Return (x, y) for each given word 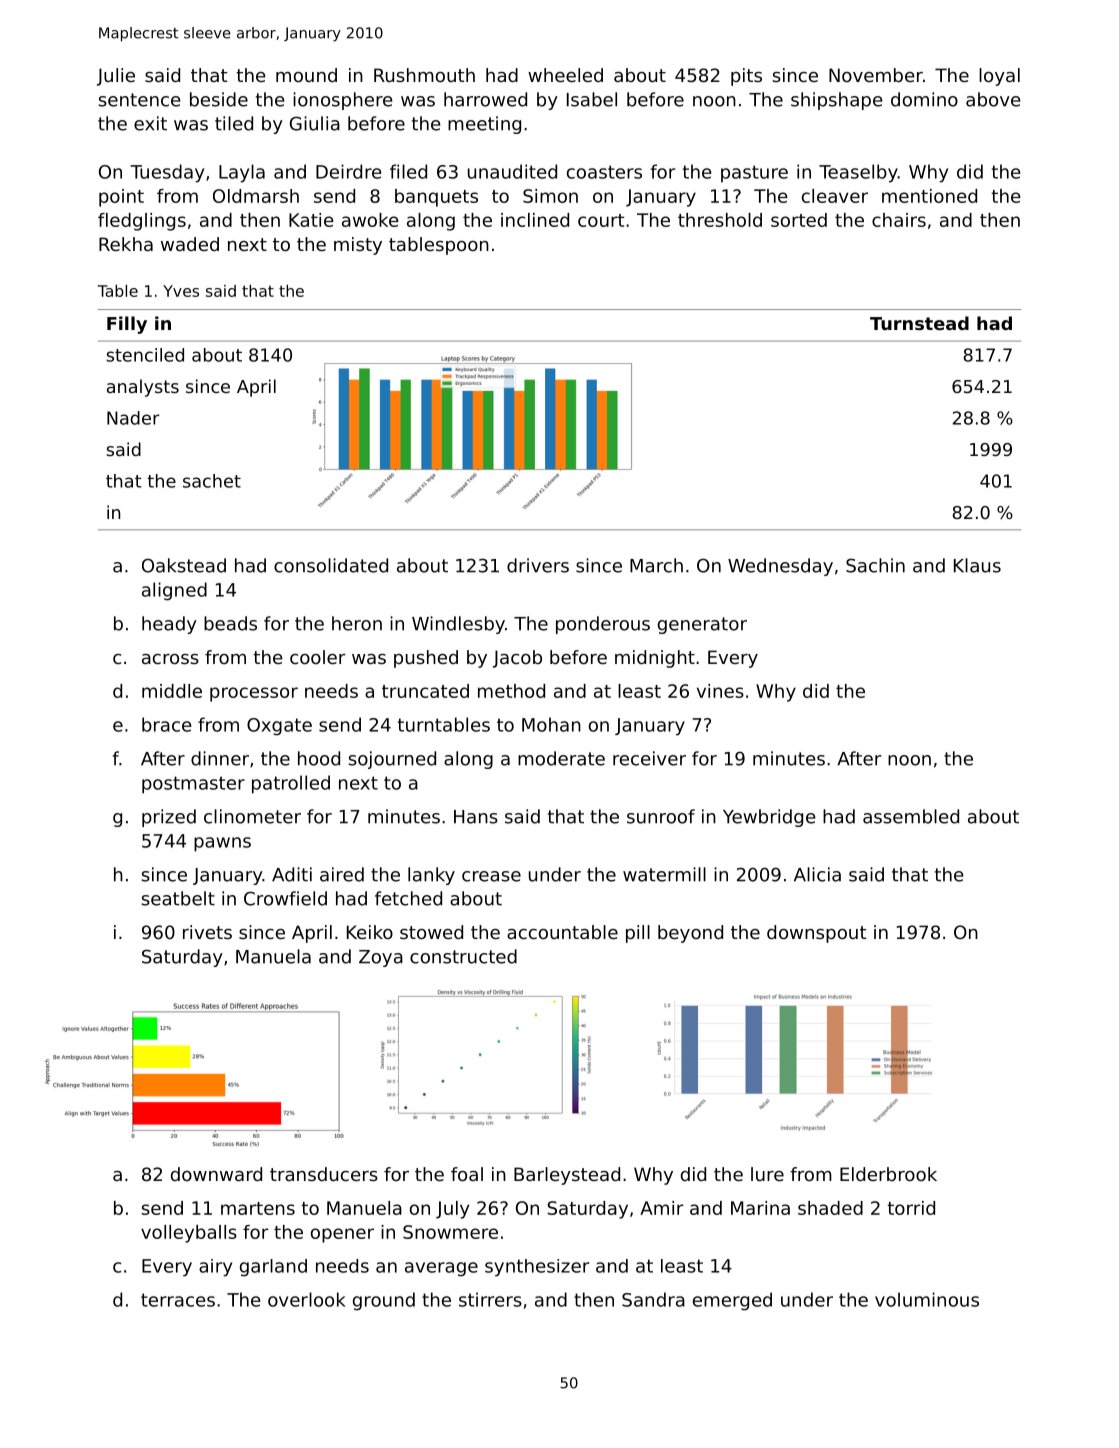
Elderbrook (888, 1174)
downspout (816, 934)
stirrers (490, 1299)
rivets (207, 932)
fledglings (142, 222)
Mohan (551, 724)
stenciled (145, 355)
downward (216, 1174)
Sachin (875, 565)
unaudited (512, 171)
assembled (911, 816)
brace (167, 724)
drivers (538, 565)
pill (638, 934)
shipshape (837, 101)
